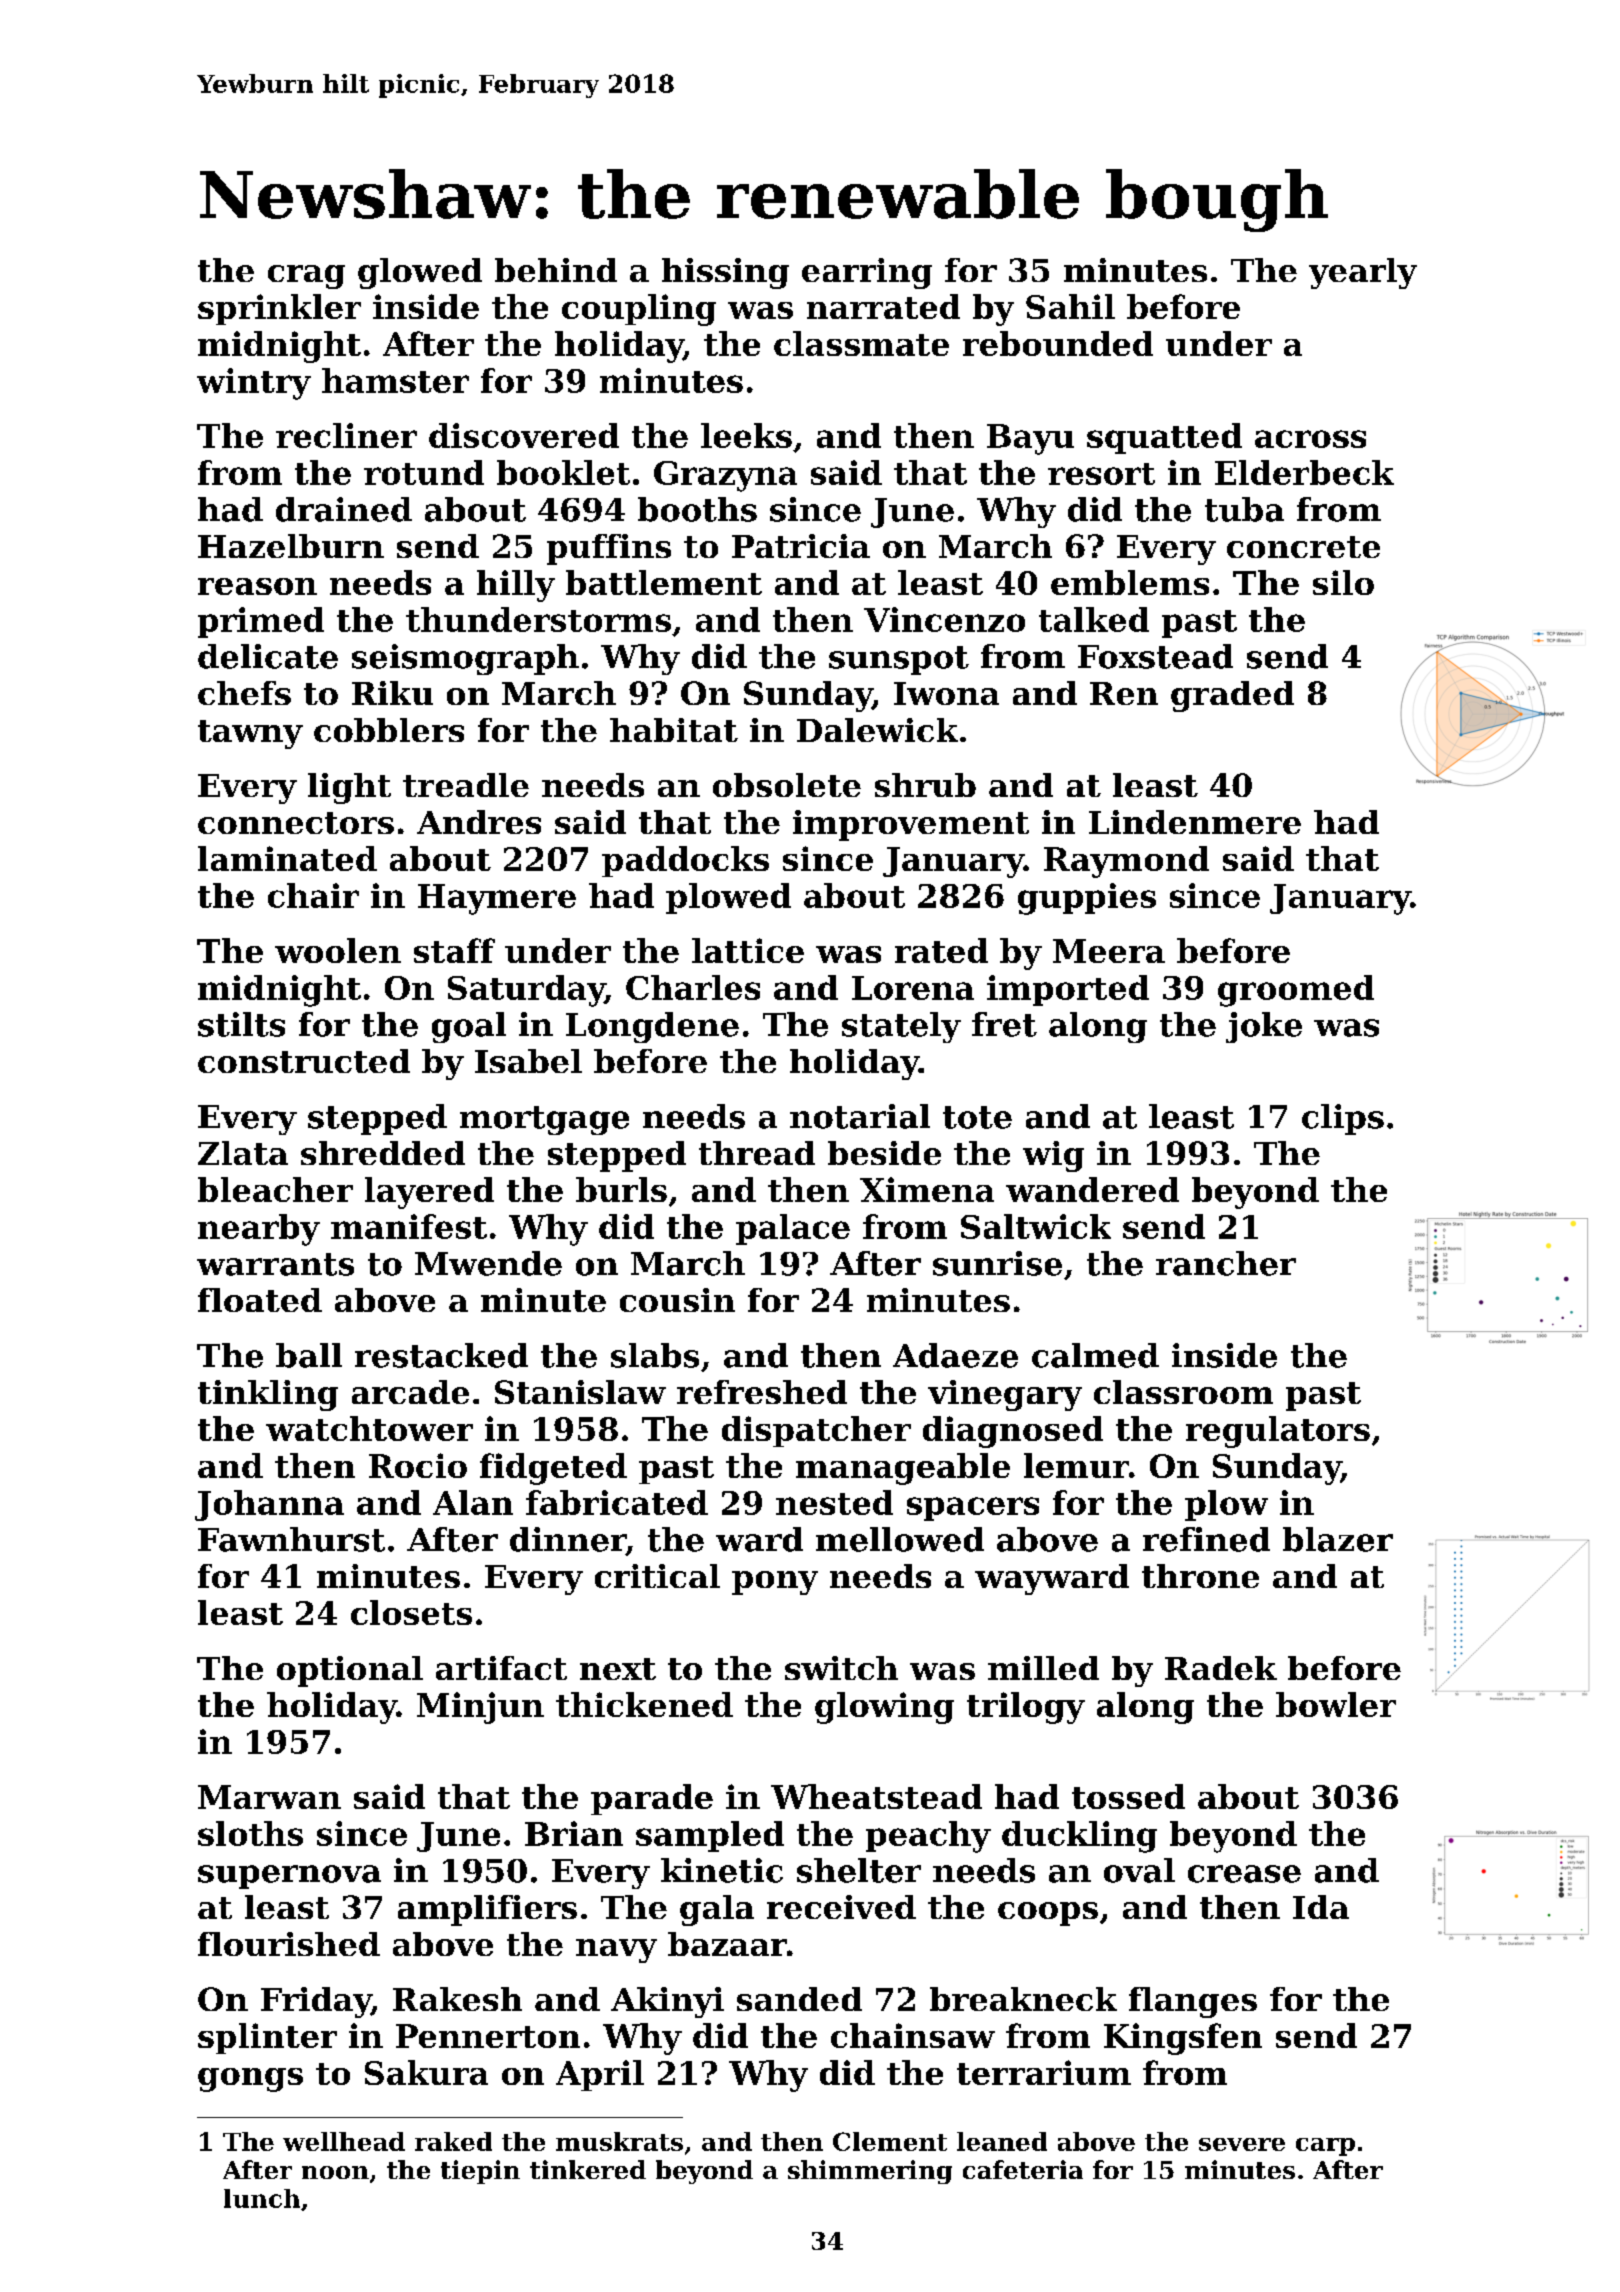 The height and width of the page is (2292, 1620). What do you see at coordinates (903, 1469) in the page?
I see `manageable` at bounding box center [903, 1469].
